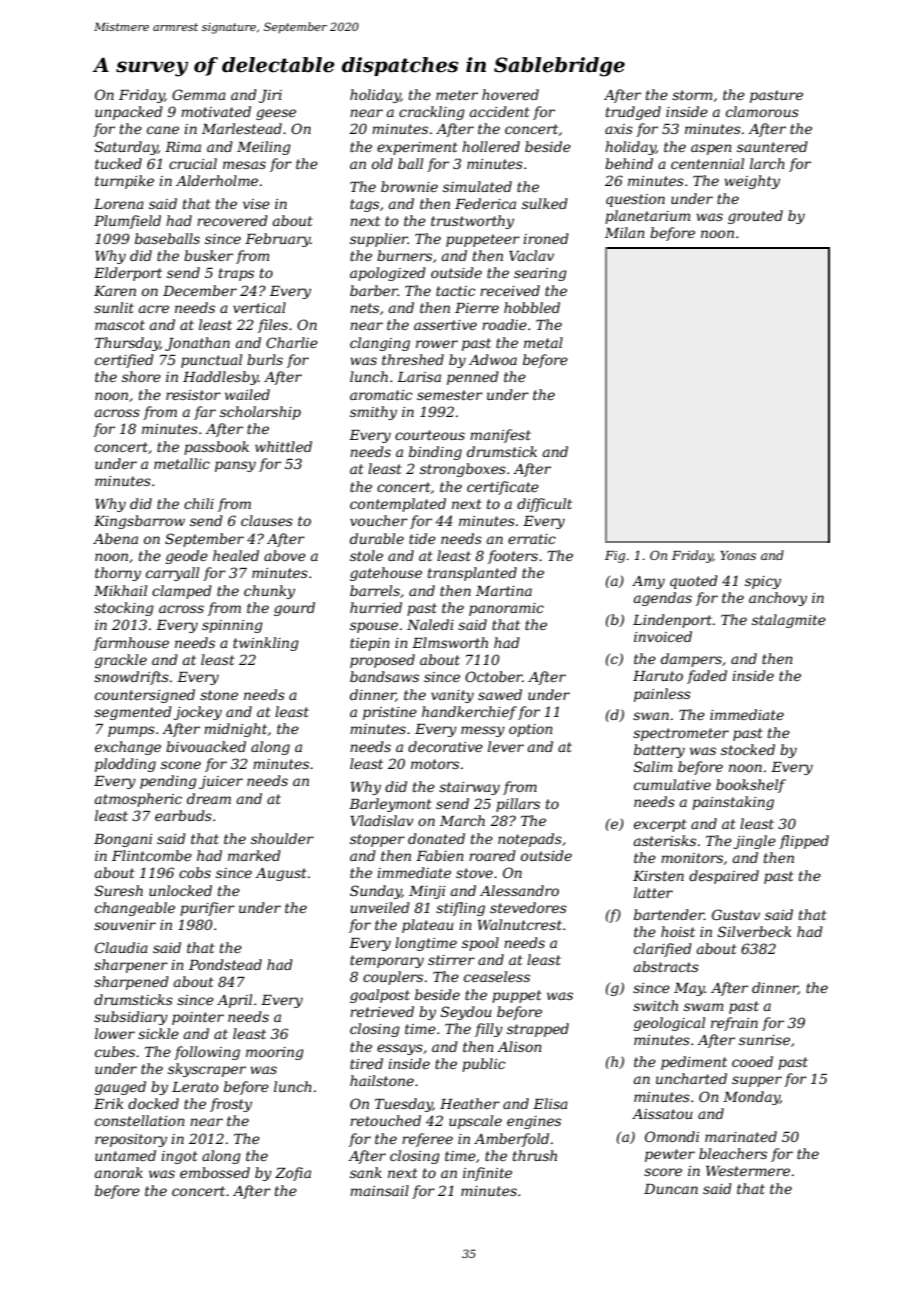 The image size is (924, 1308). I want to click on storm, so click(692, 95).
